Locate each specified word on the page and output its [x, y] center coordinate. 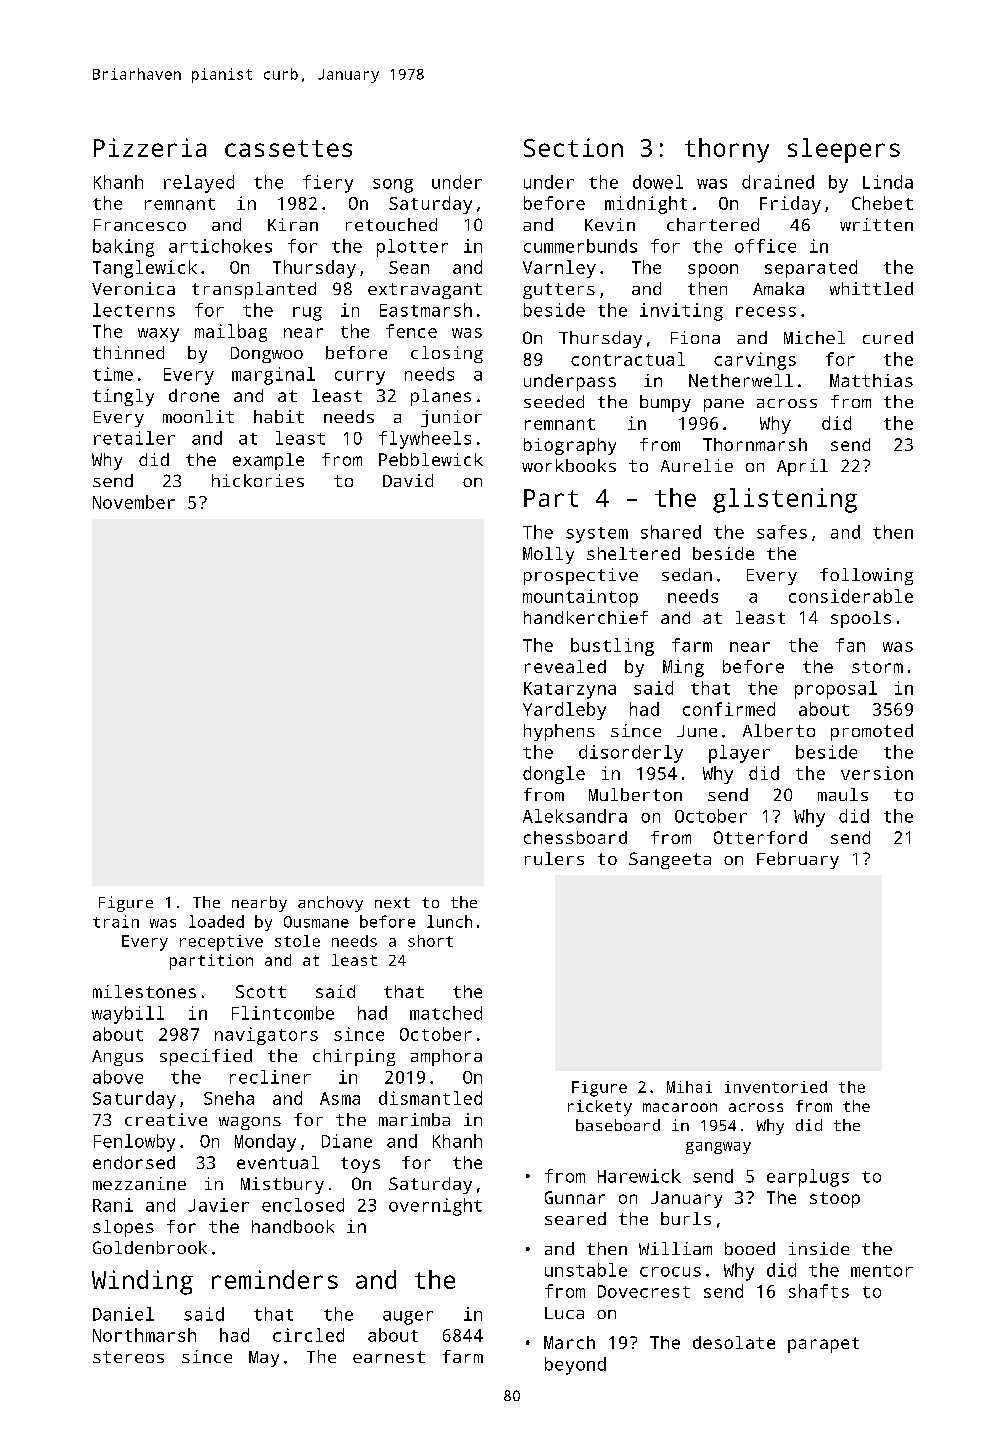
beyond [575, 1366]
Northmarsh [144, 1335]
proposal [836, 690]
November [134, 502]
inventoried [776, 1087]
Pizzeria [150, 147]
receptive [221, 943]
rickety [600, 1108]
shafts [819, 1291]
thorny [727, 150]
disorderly [631, 754]
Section [573, 147]
